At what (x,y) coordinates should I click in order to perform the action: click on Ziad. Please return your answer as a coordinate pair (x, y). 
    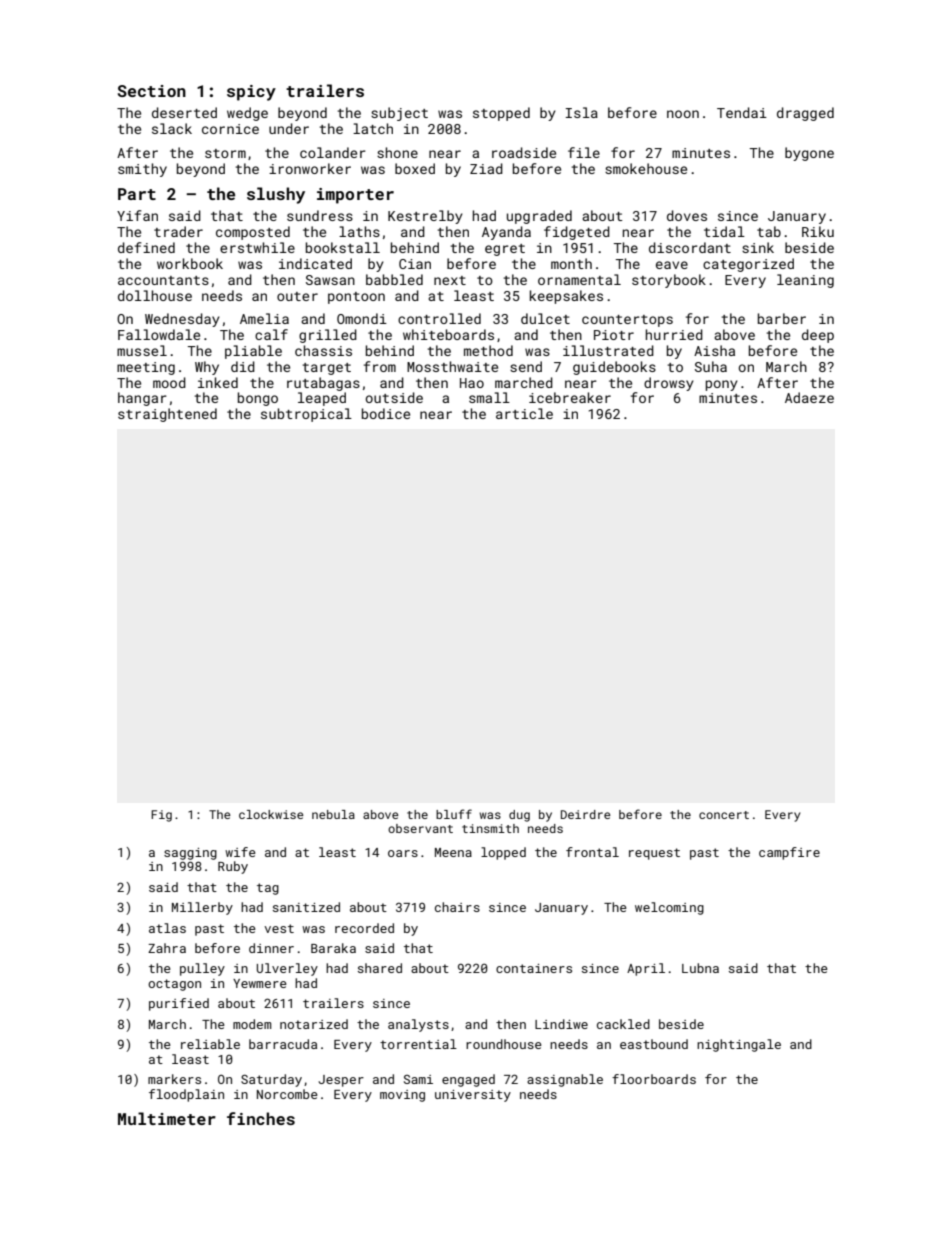
    Looking at the image, I should click on (486, 168).
